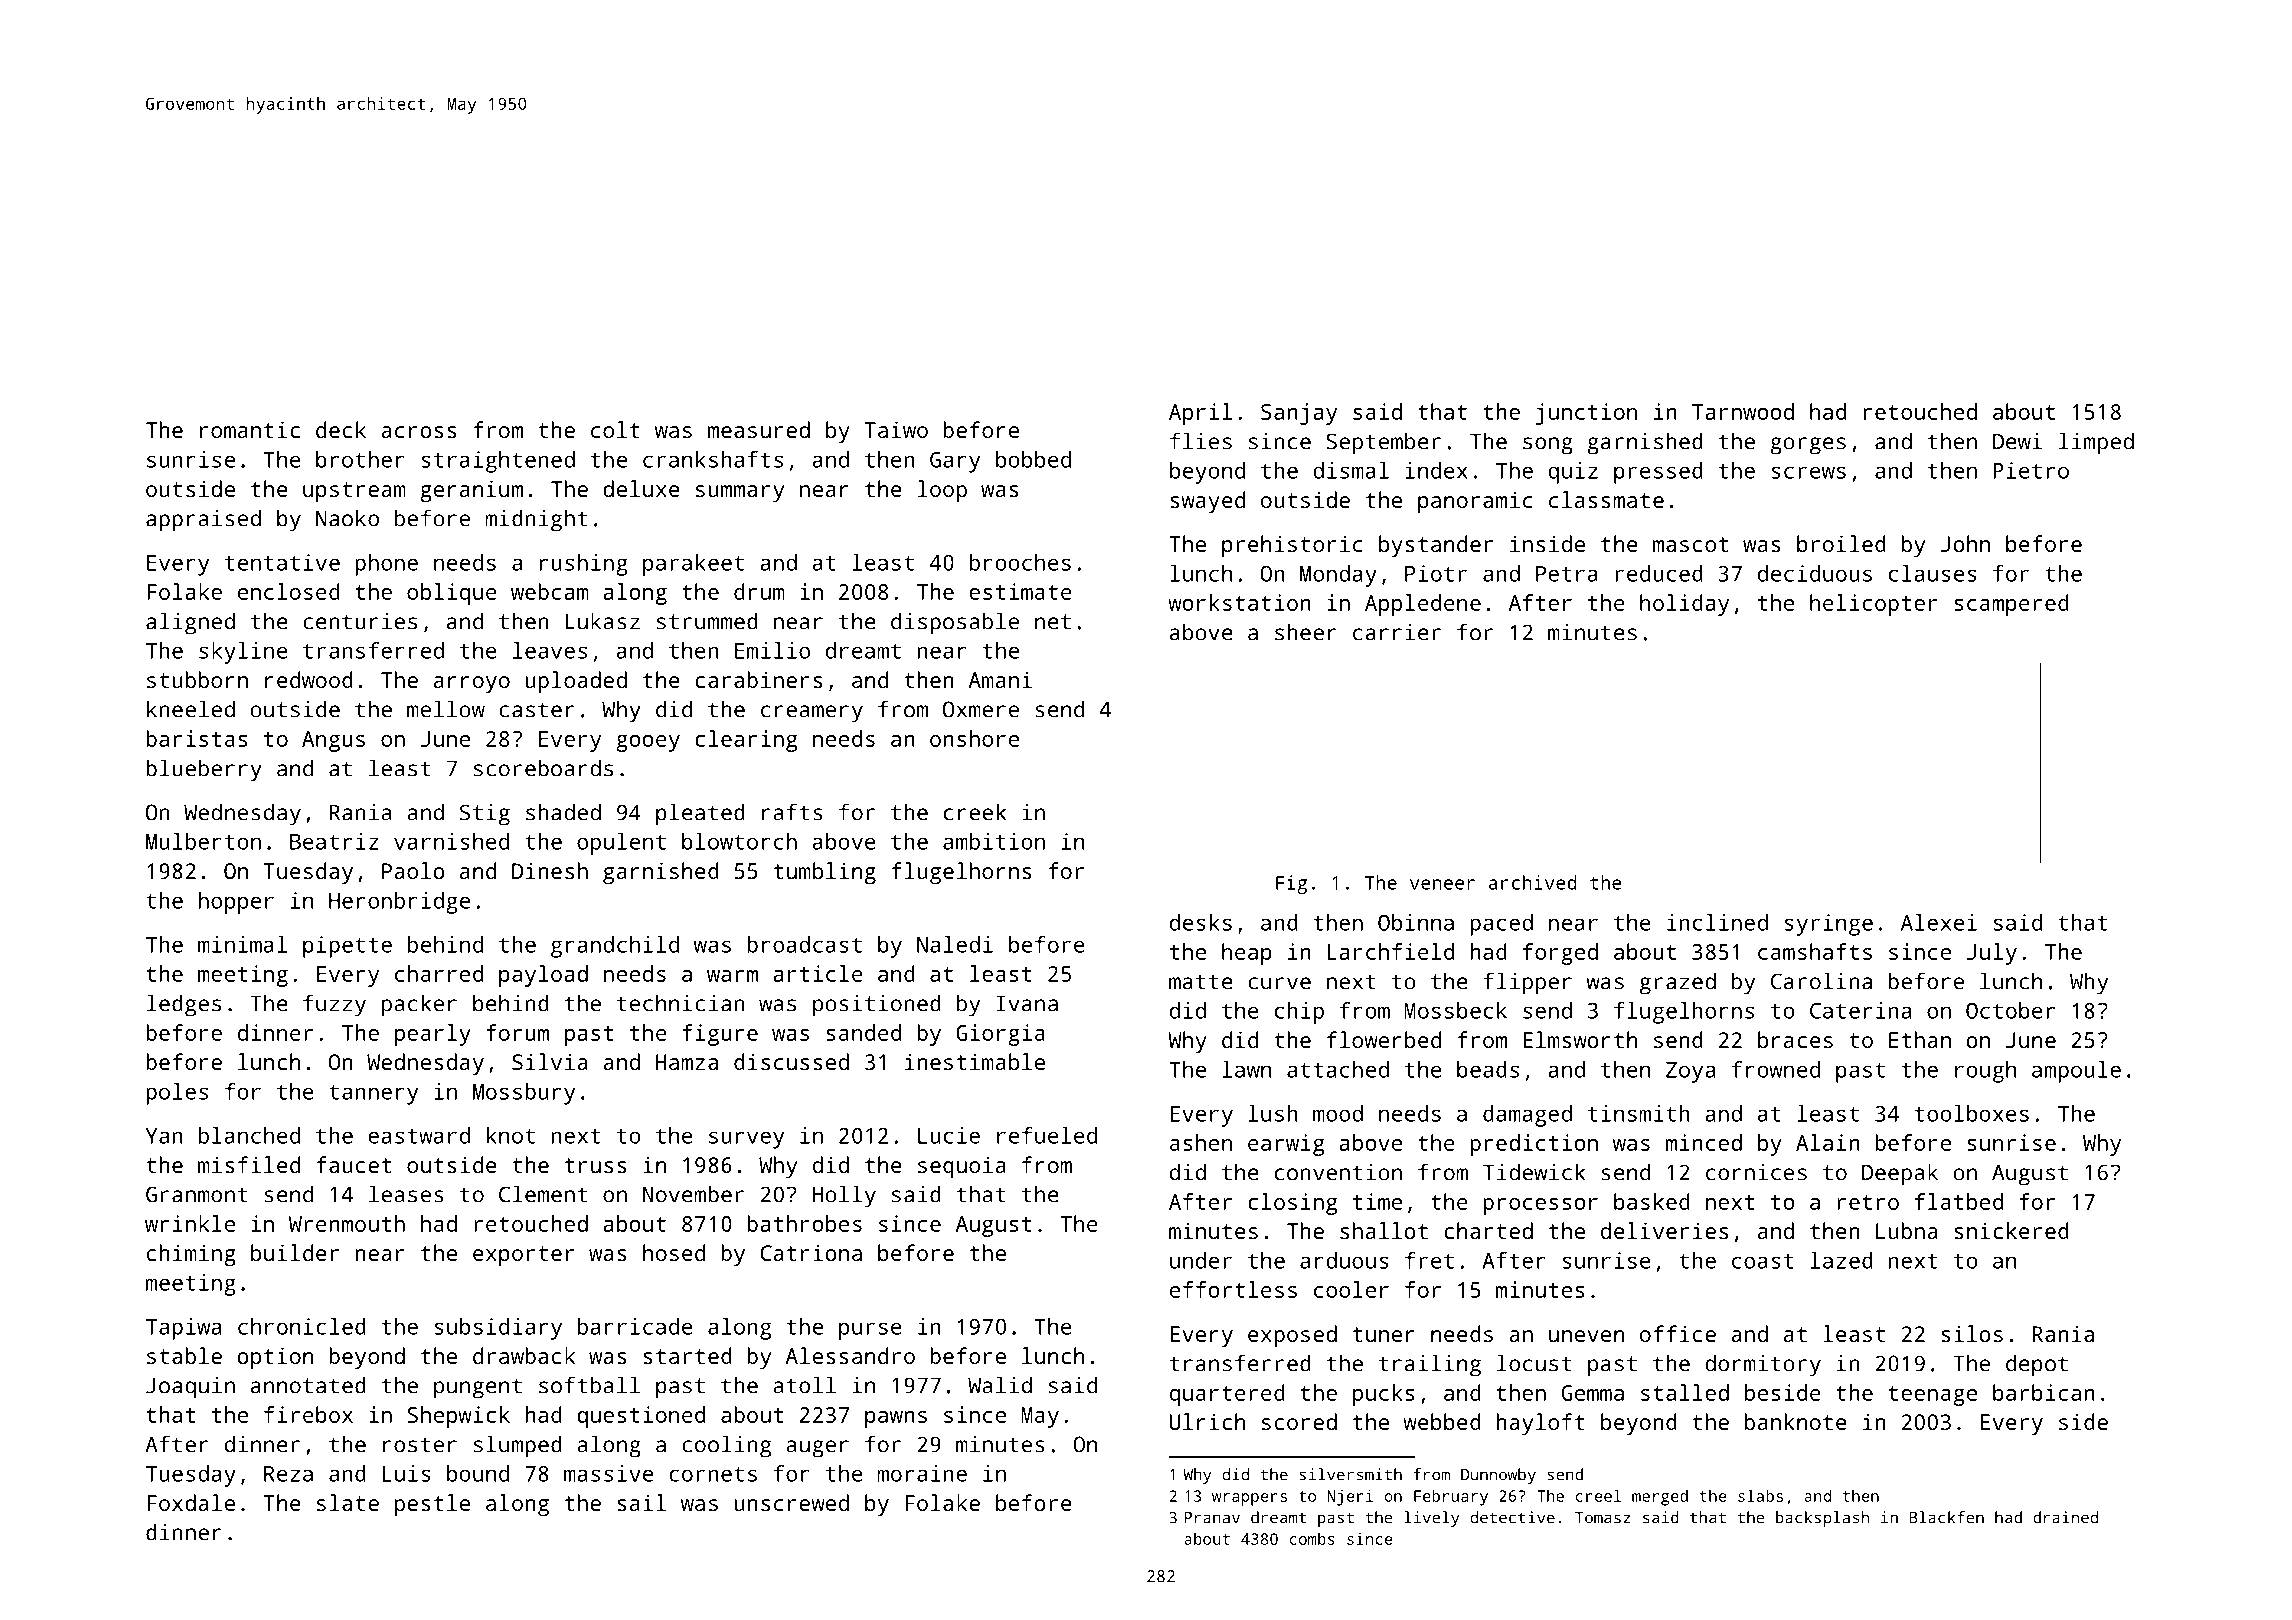 The width and height of the image is (2292, 1620). Describe the element at coordinates (1822, 1519) in the image. I see `backsplash` at that location.
